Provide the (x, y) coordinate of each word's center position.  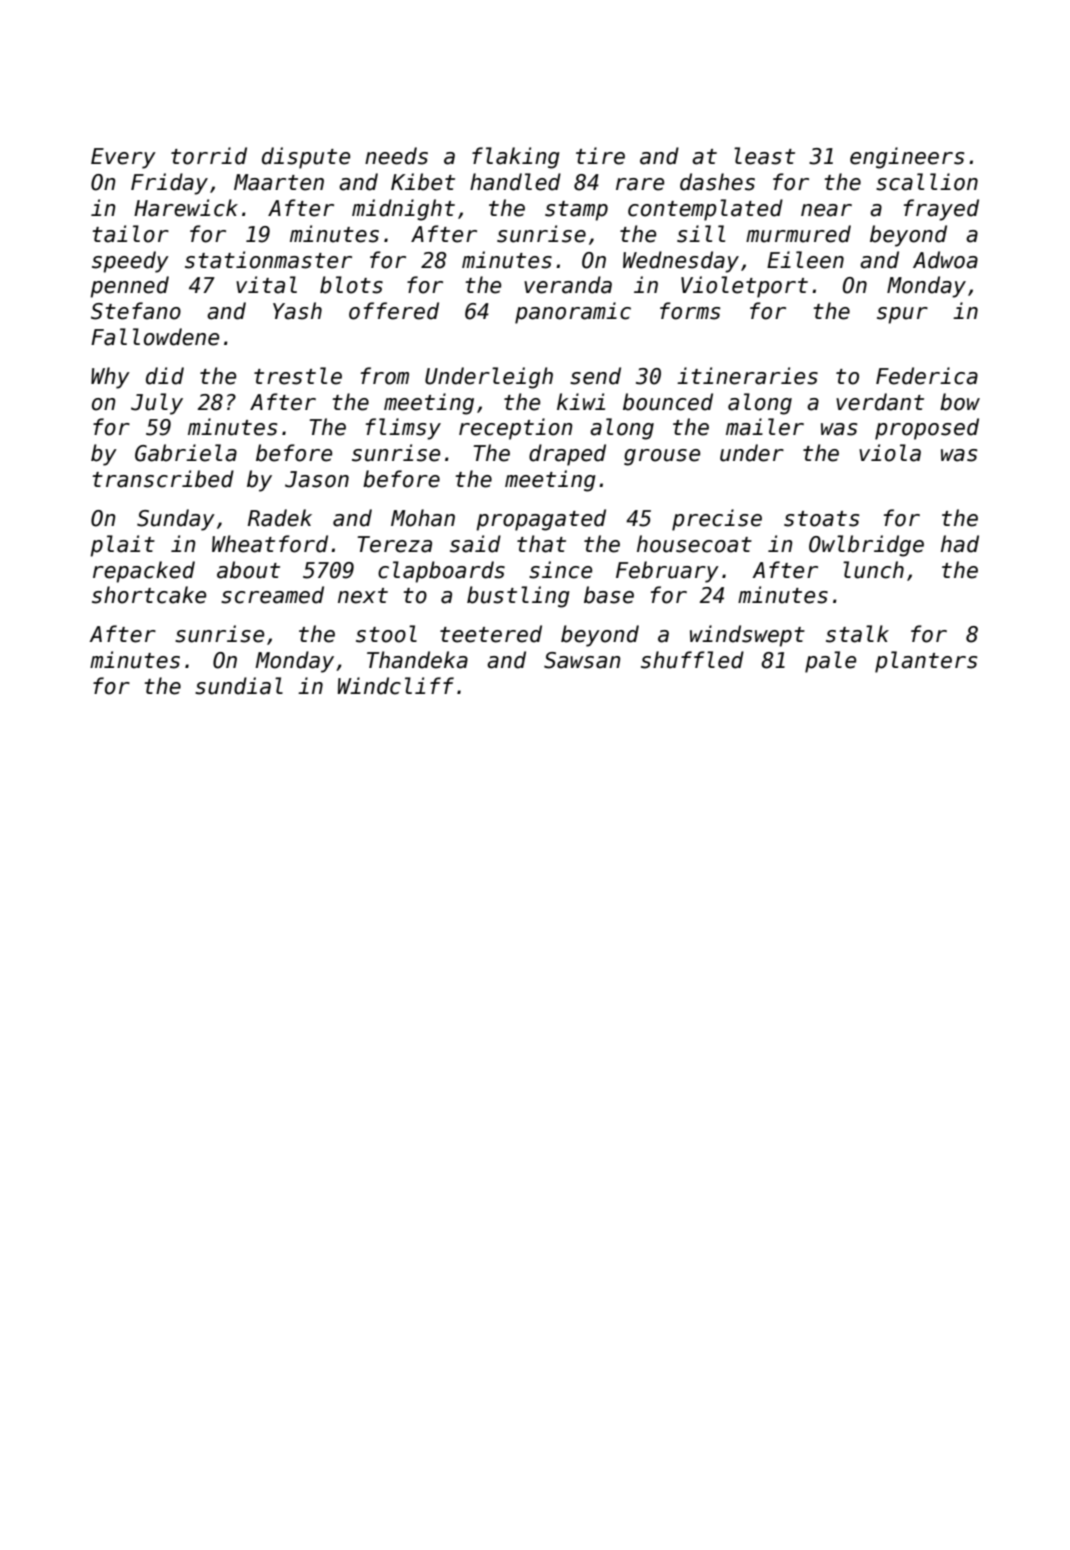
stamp (576, 211)
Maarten (279, 182)
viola (890, 453)
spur (902, 315)
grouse (662, 457)
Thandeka (417, 660)
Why (110, 378)
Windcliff (396, 686)
